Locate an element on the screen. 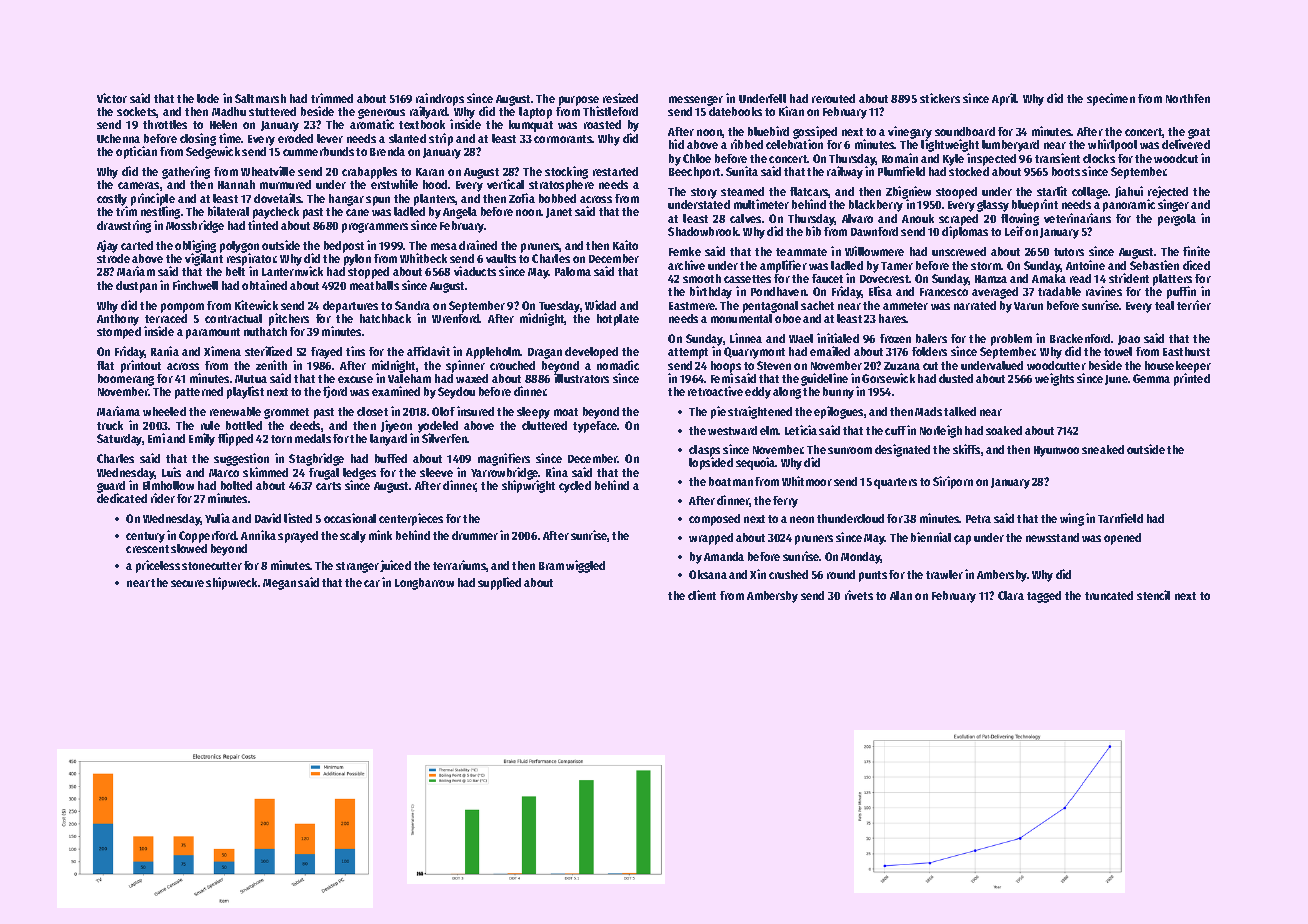 The width and height of the screenshot is (1308, 924). opened is located at coordinates (1122, 539).
